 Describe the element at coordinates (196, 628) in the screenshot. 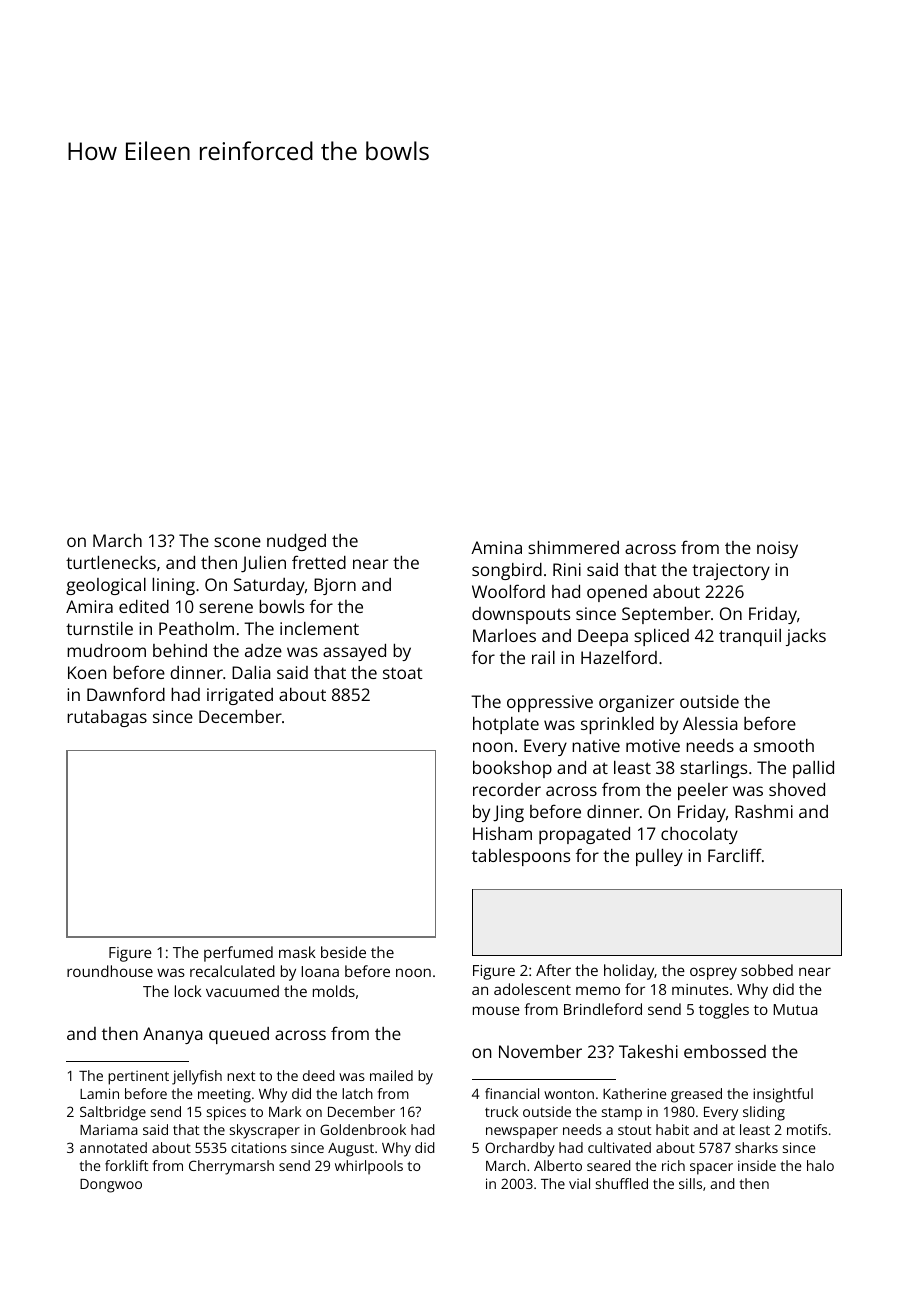

I see `Peatholm` at that location.
